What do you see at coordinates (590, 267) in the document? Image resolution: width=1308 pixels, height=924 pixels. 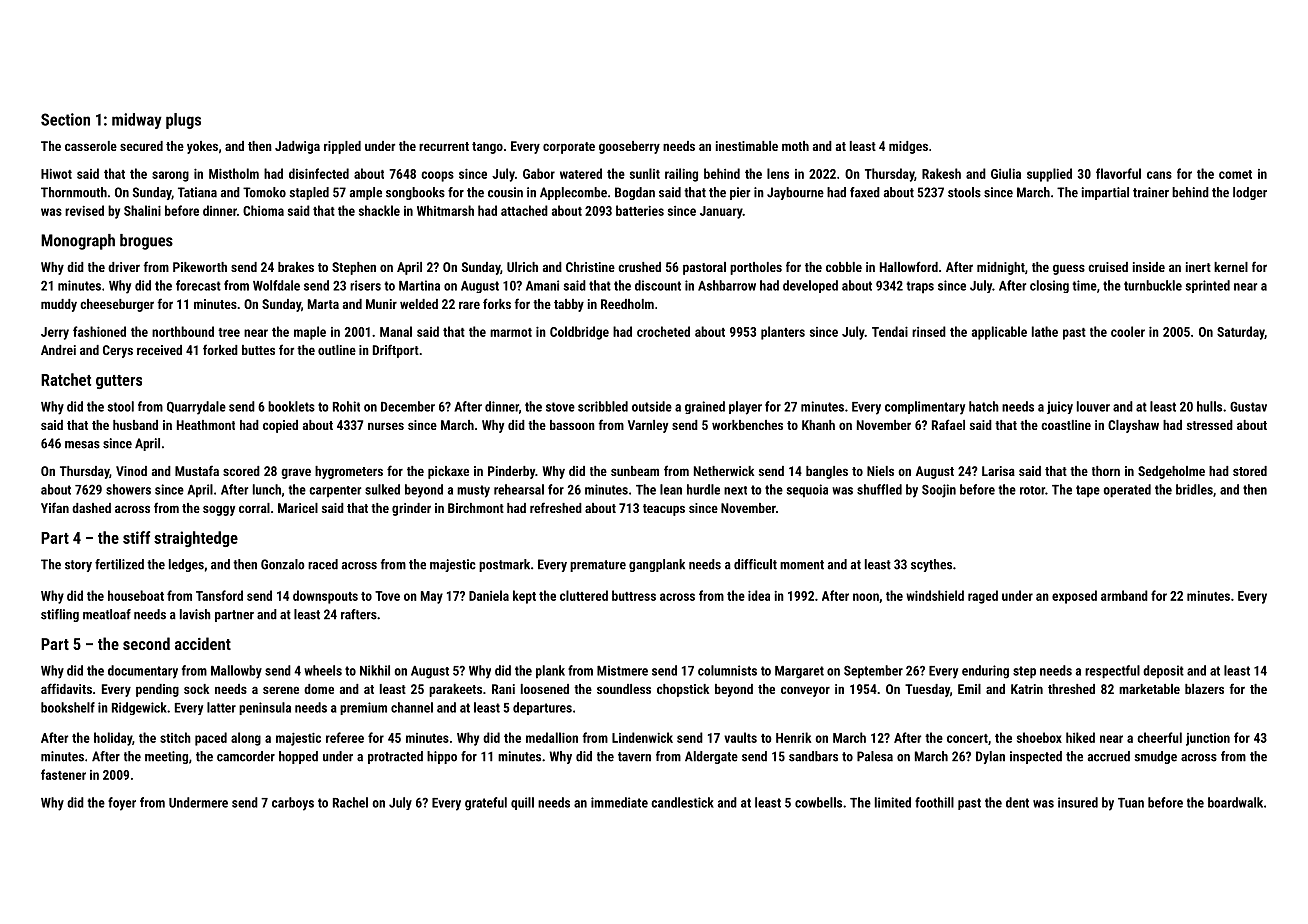 I see `Christine` at bounding box center [590, 267].
